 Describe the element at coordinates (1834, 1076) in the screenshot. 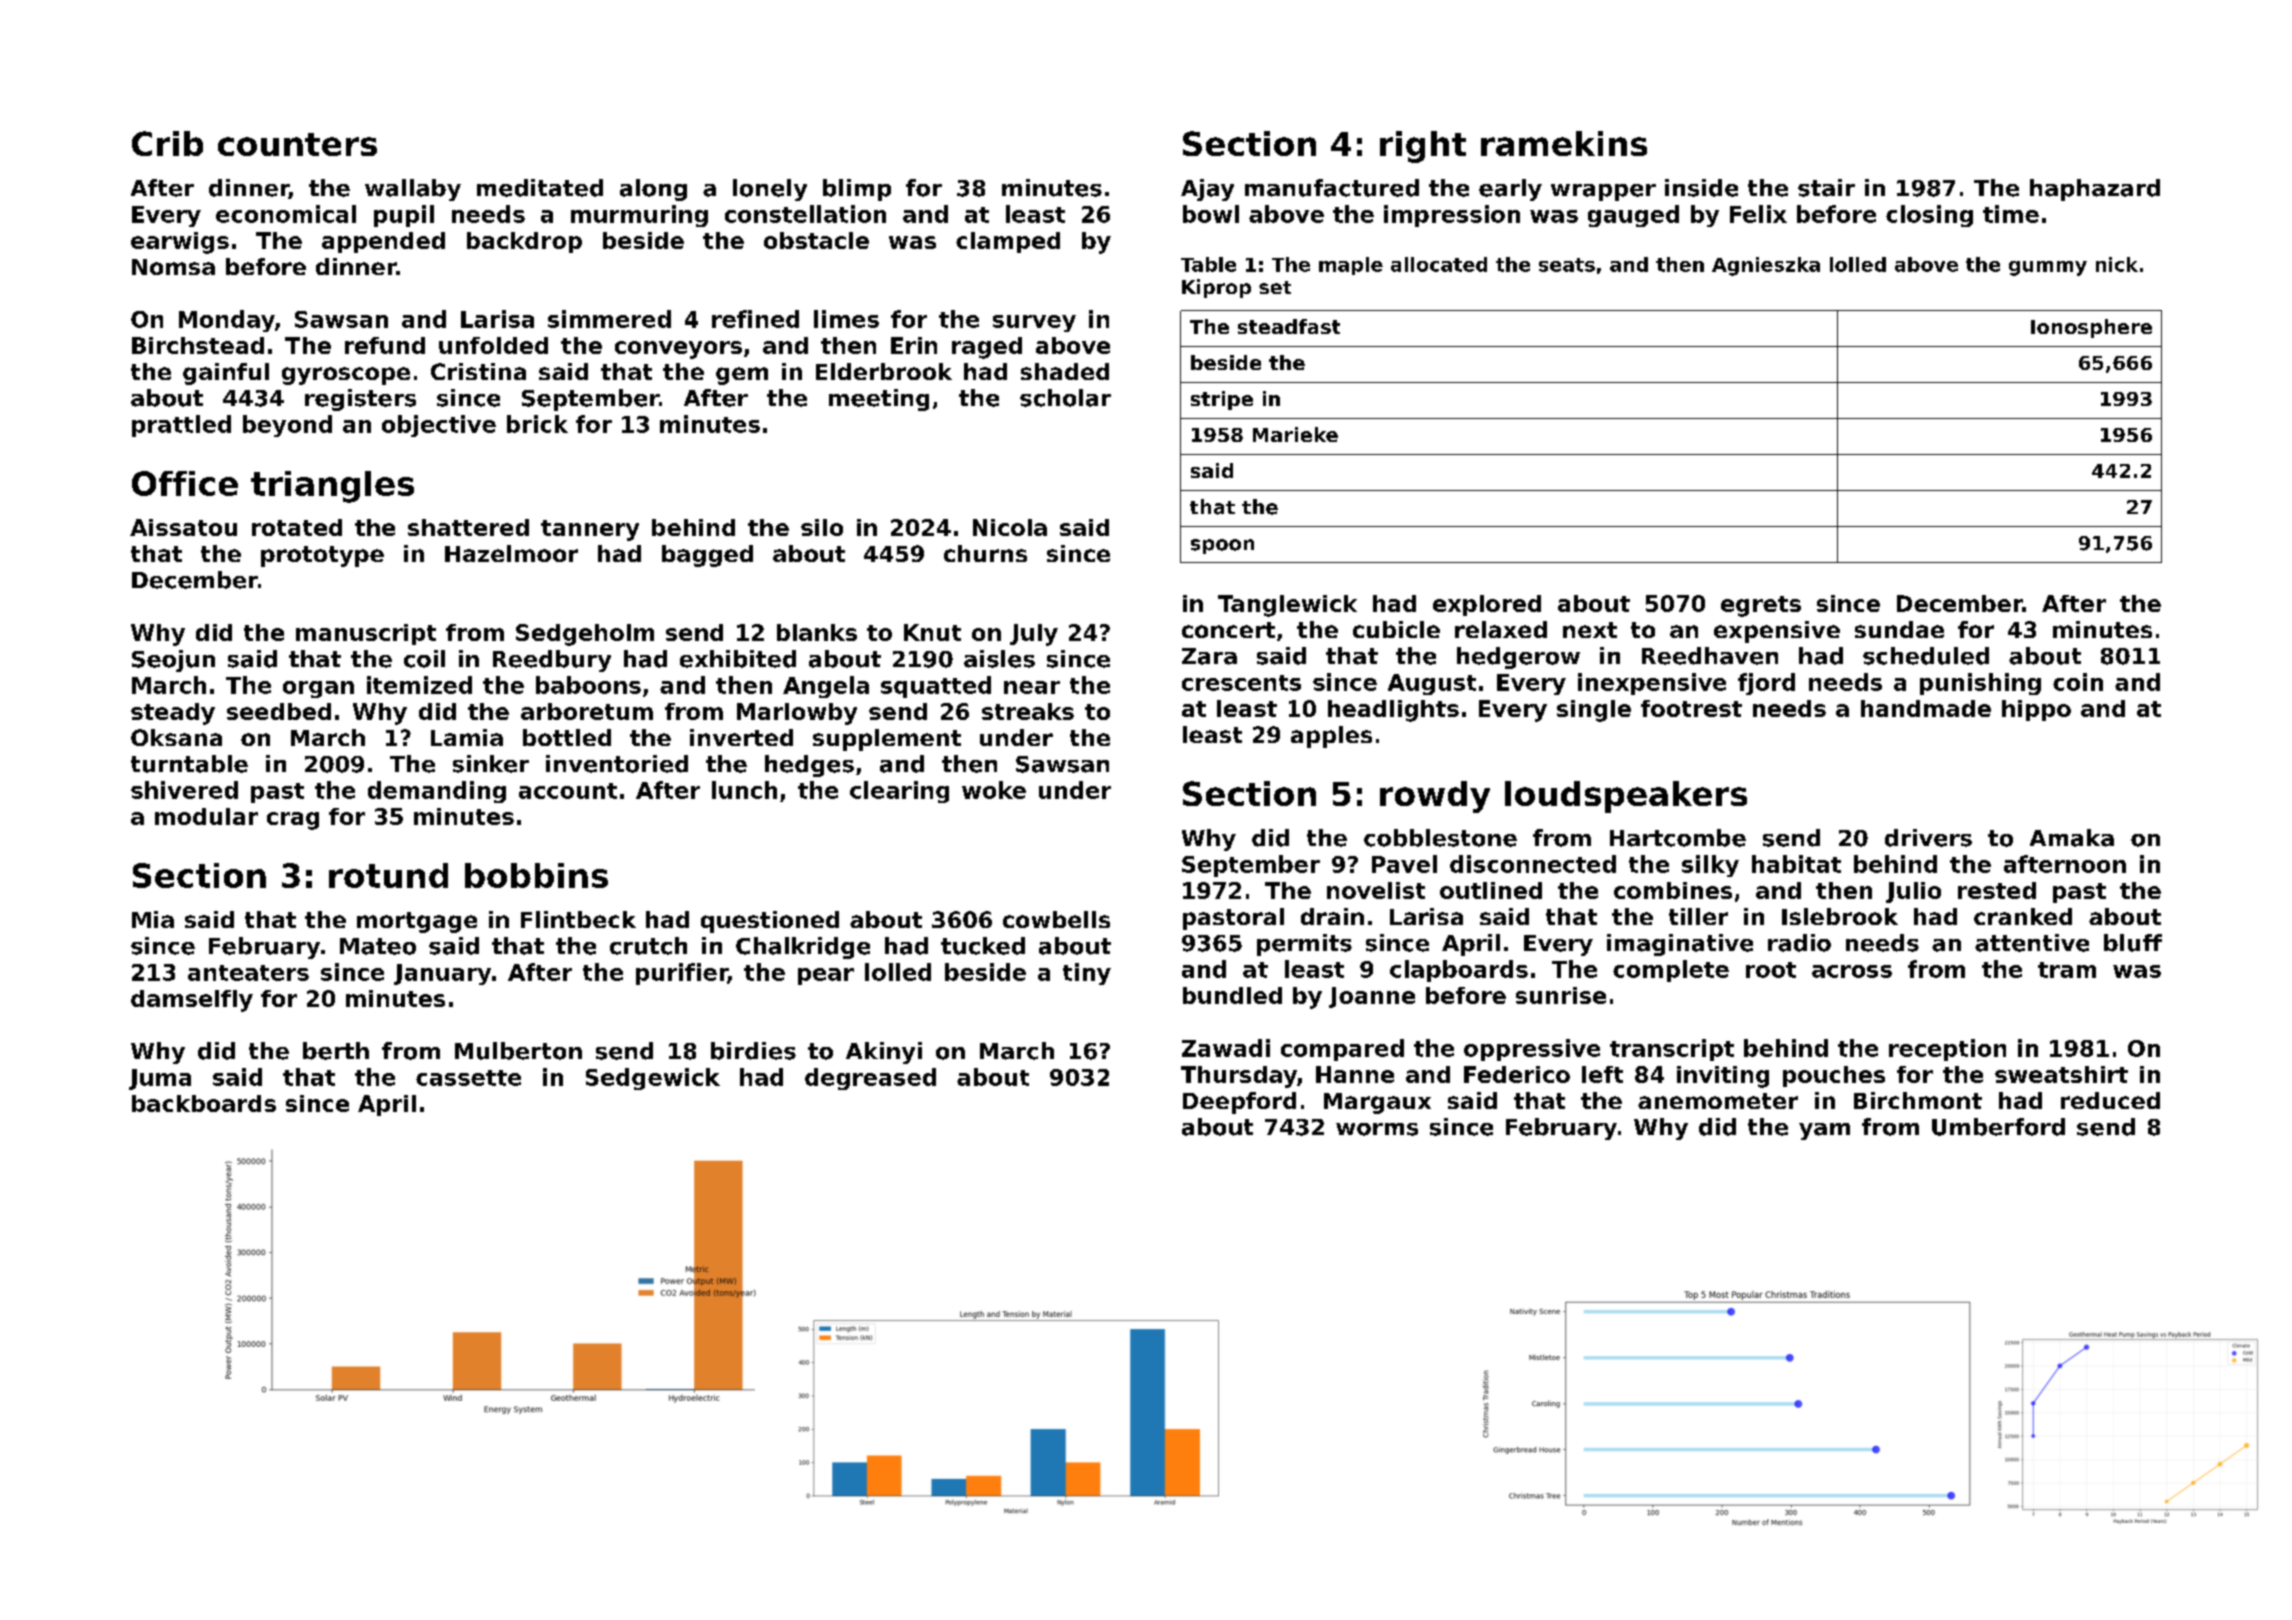

I see `pouches` at that location.
